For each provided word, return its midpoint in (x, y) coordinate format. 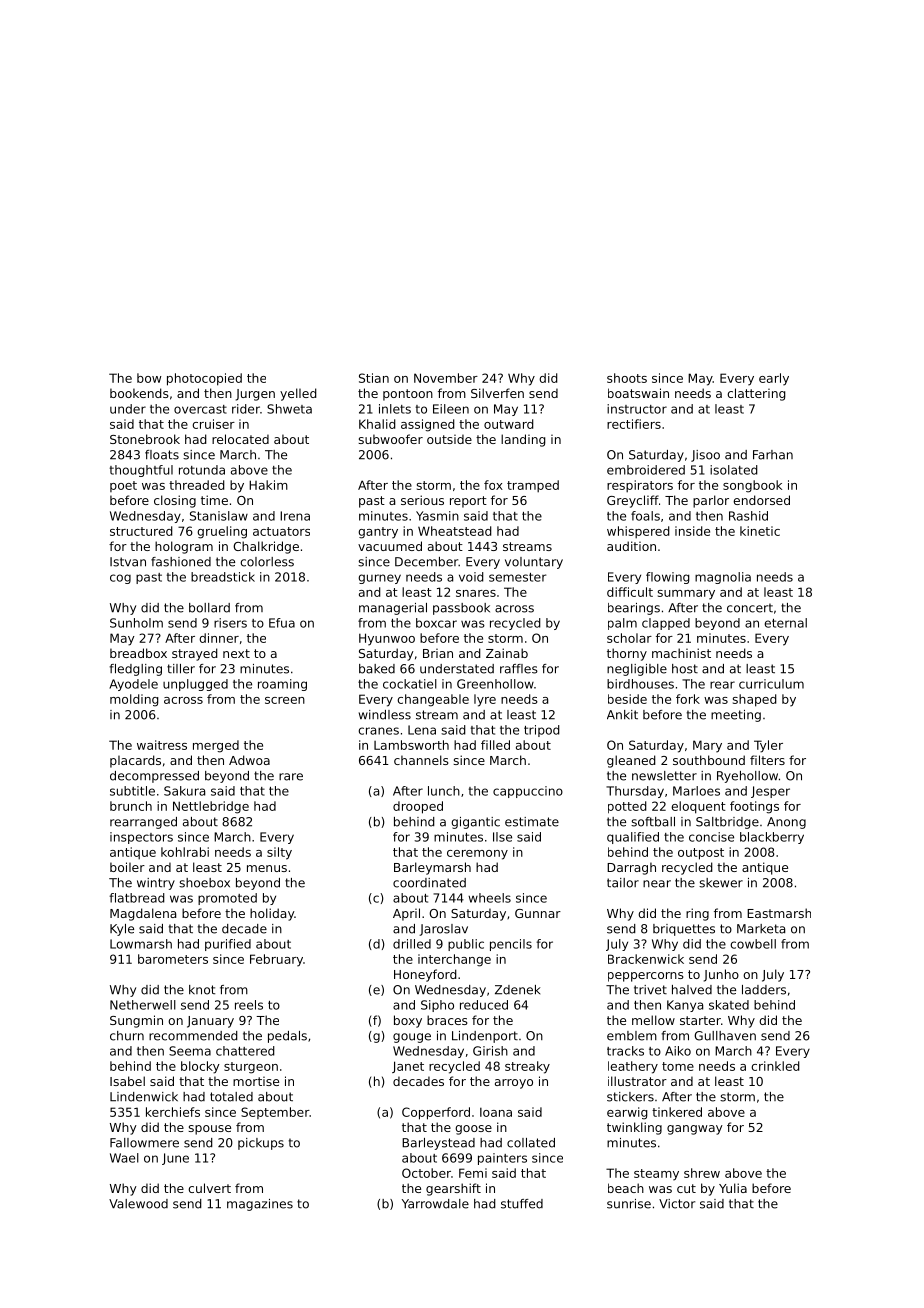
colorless (267, 562)
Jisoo (705, 456)
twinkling (634, 1128)
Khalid (377, 424)
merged (216, 746)
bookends (139, 393)
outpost (701, 854)
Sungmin (136, 1021)
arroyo (514, 1084)
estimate (532, 822)
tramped (533, 486)
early (774, 379)
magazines (260, 1205)
